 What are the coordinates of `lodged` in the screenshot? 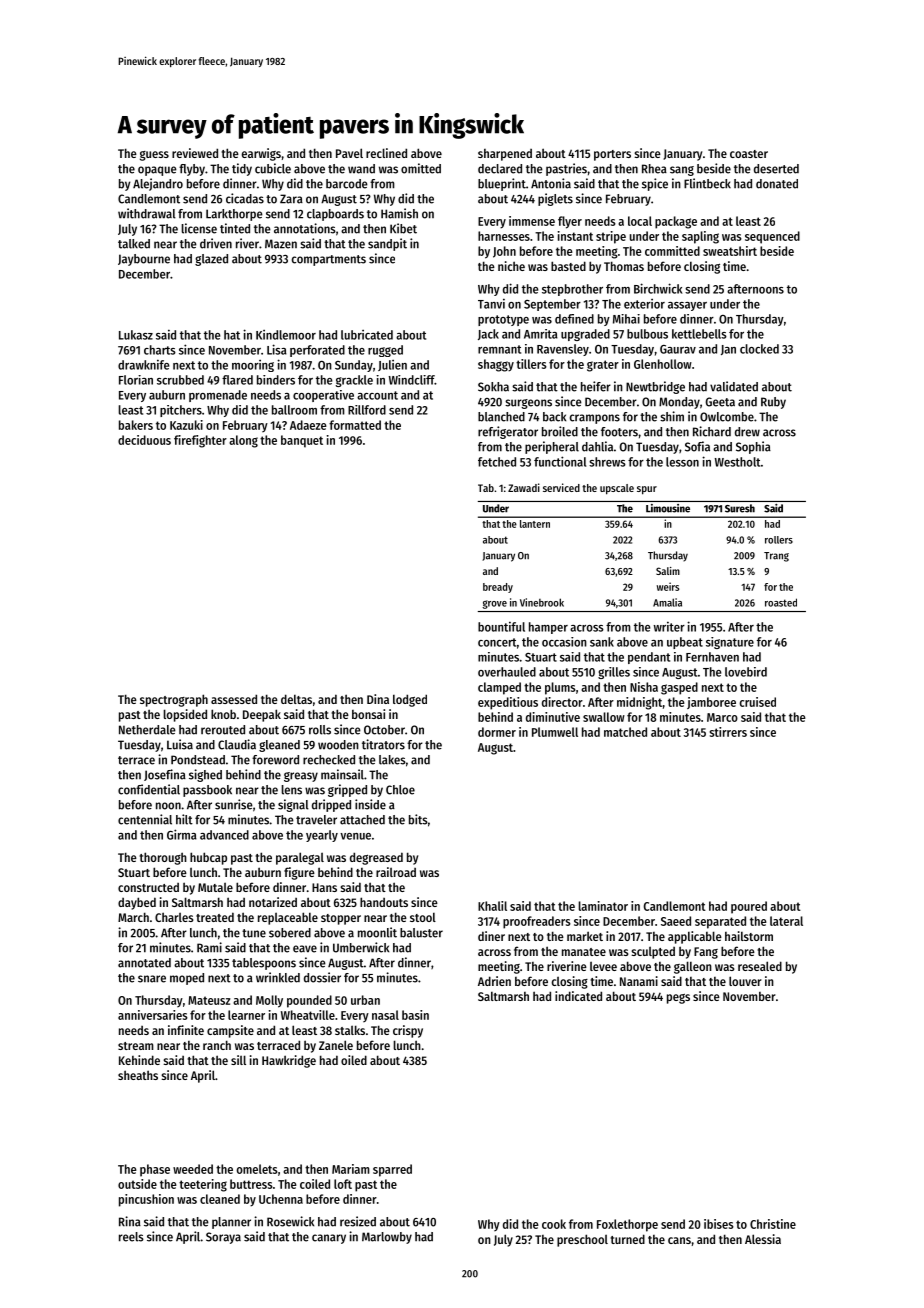 It's located at (410, 700).
